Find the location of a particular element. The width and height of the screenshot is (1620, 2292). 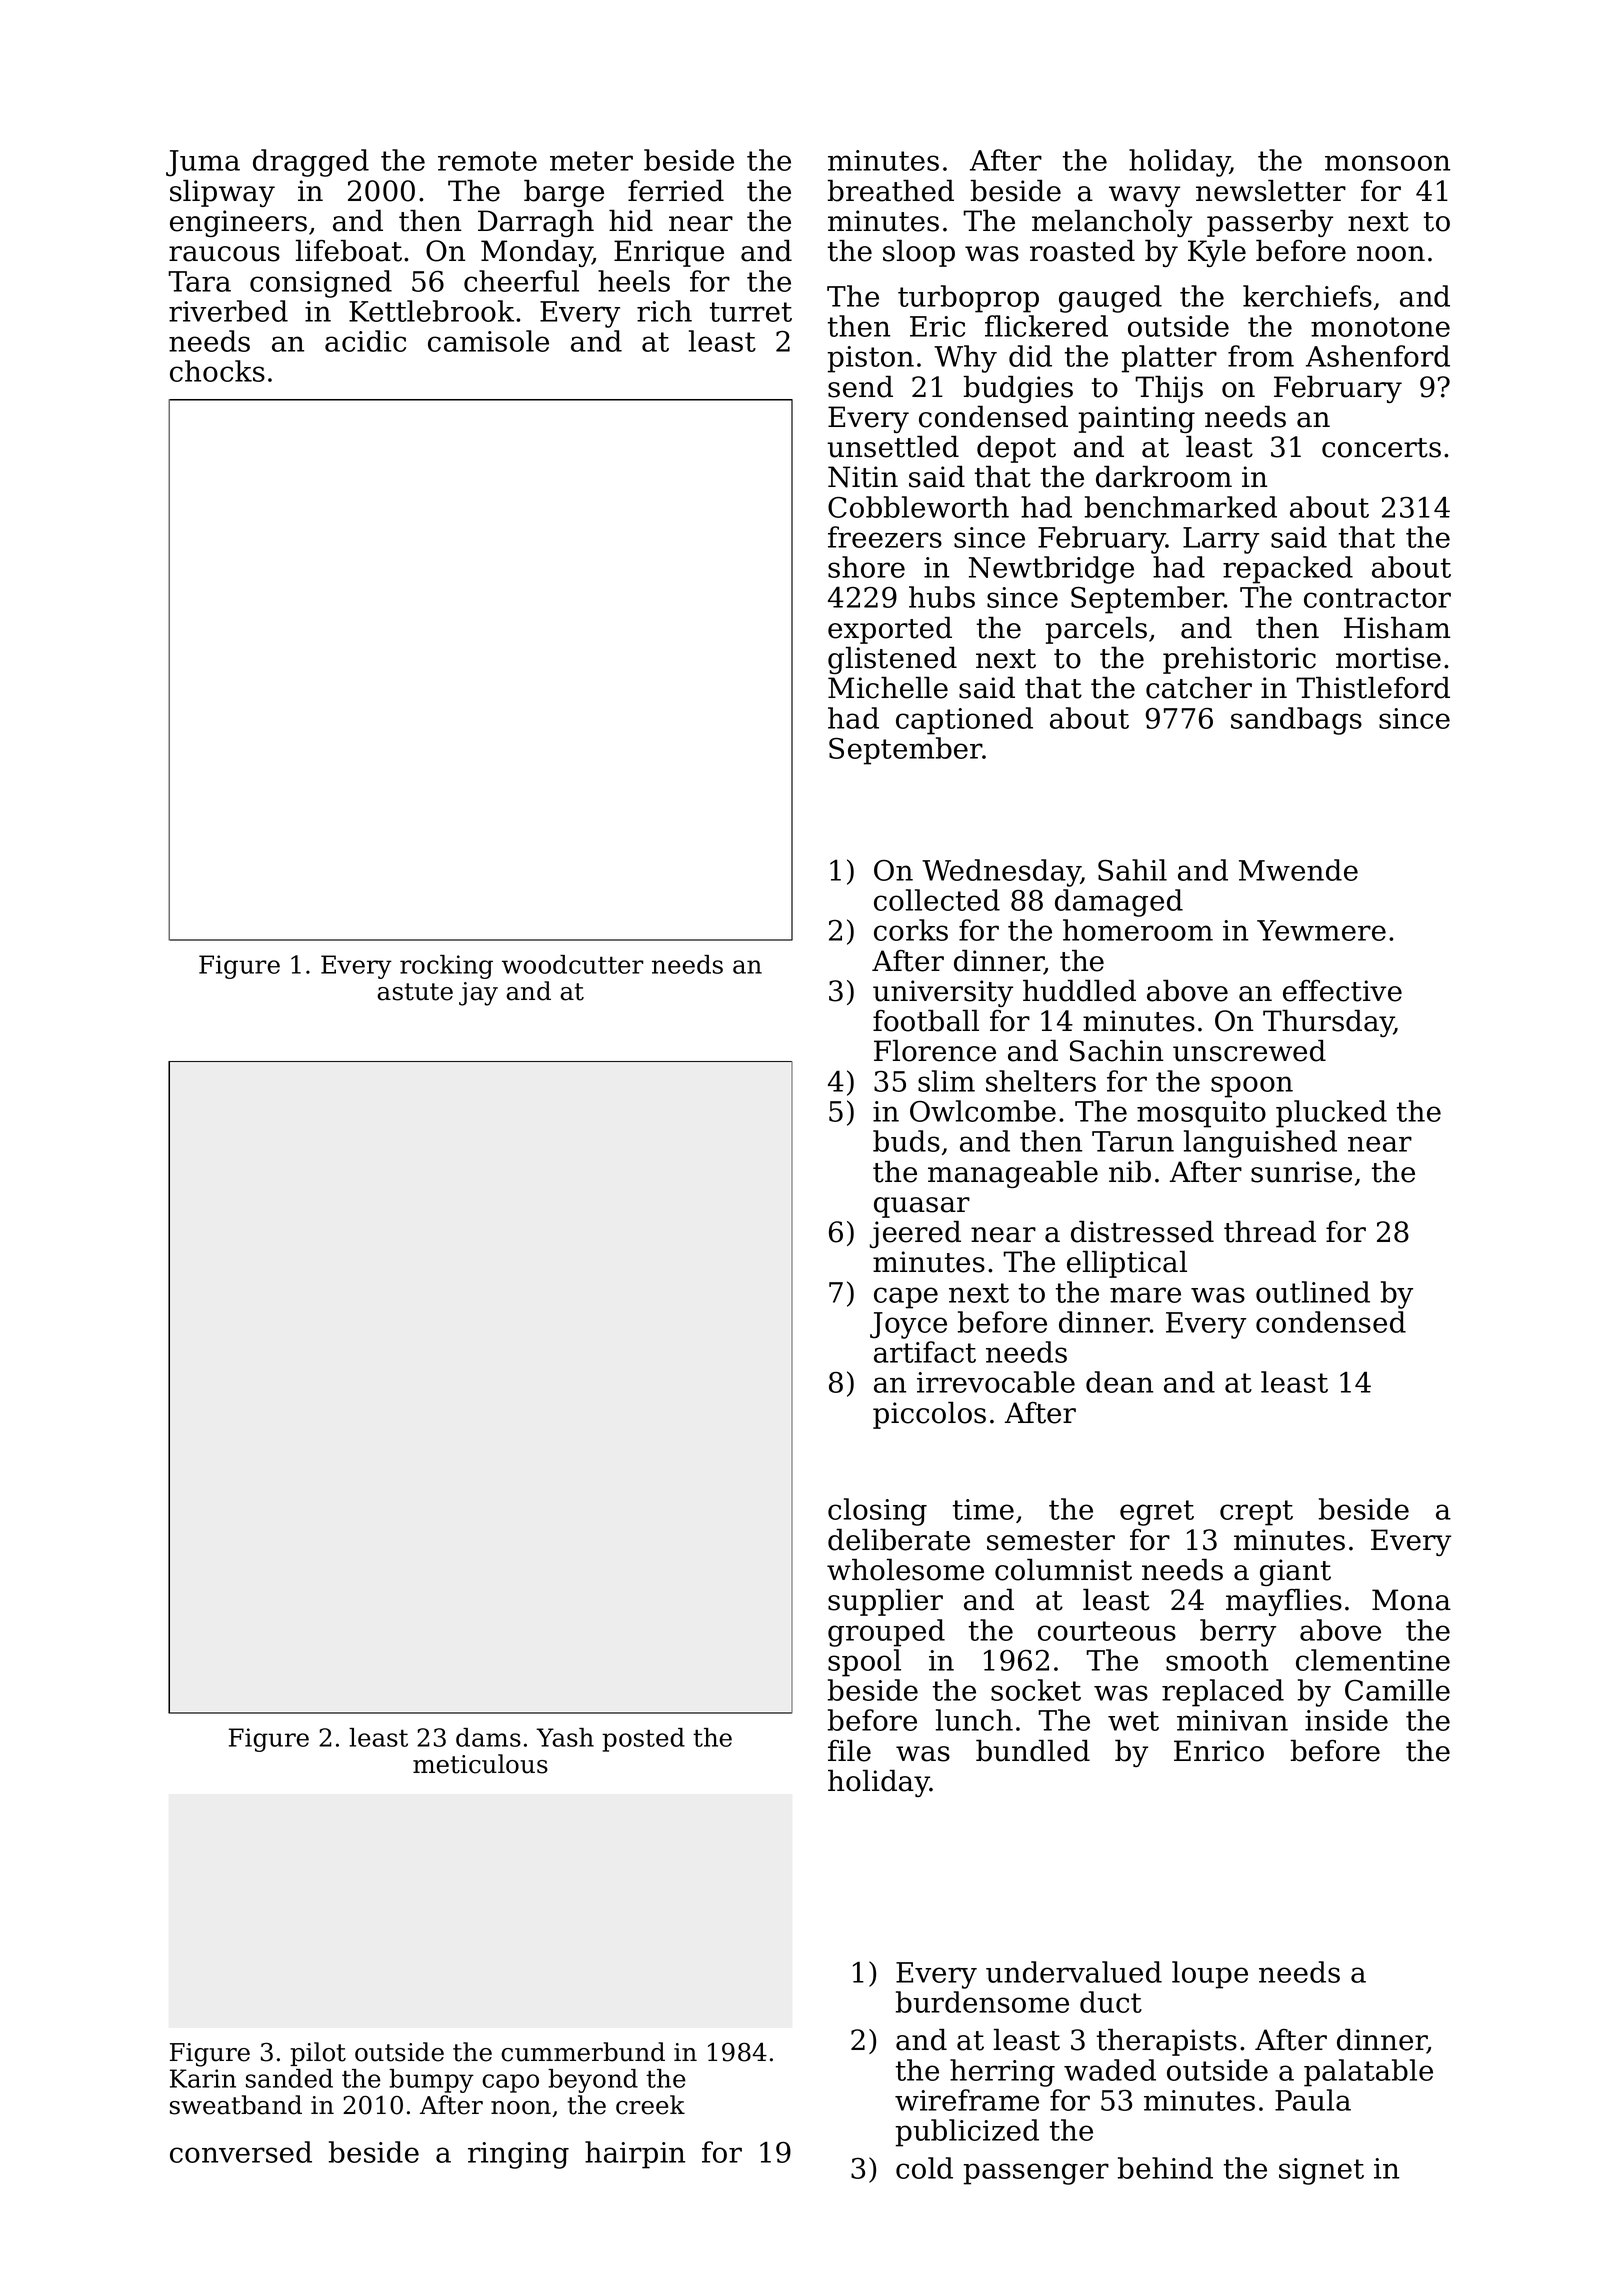

Camille is located at coordinates (1397, 1690).
